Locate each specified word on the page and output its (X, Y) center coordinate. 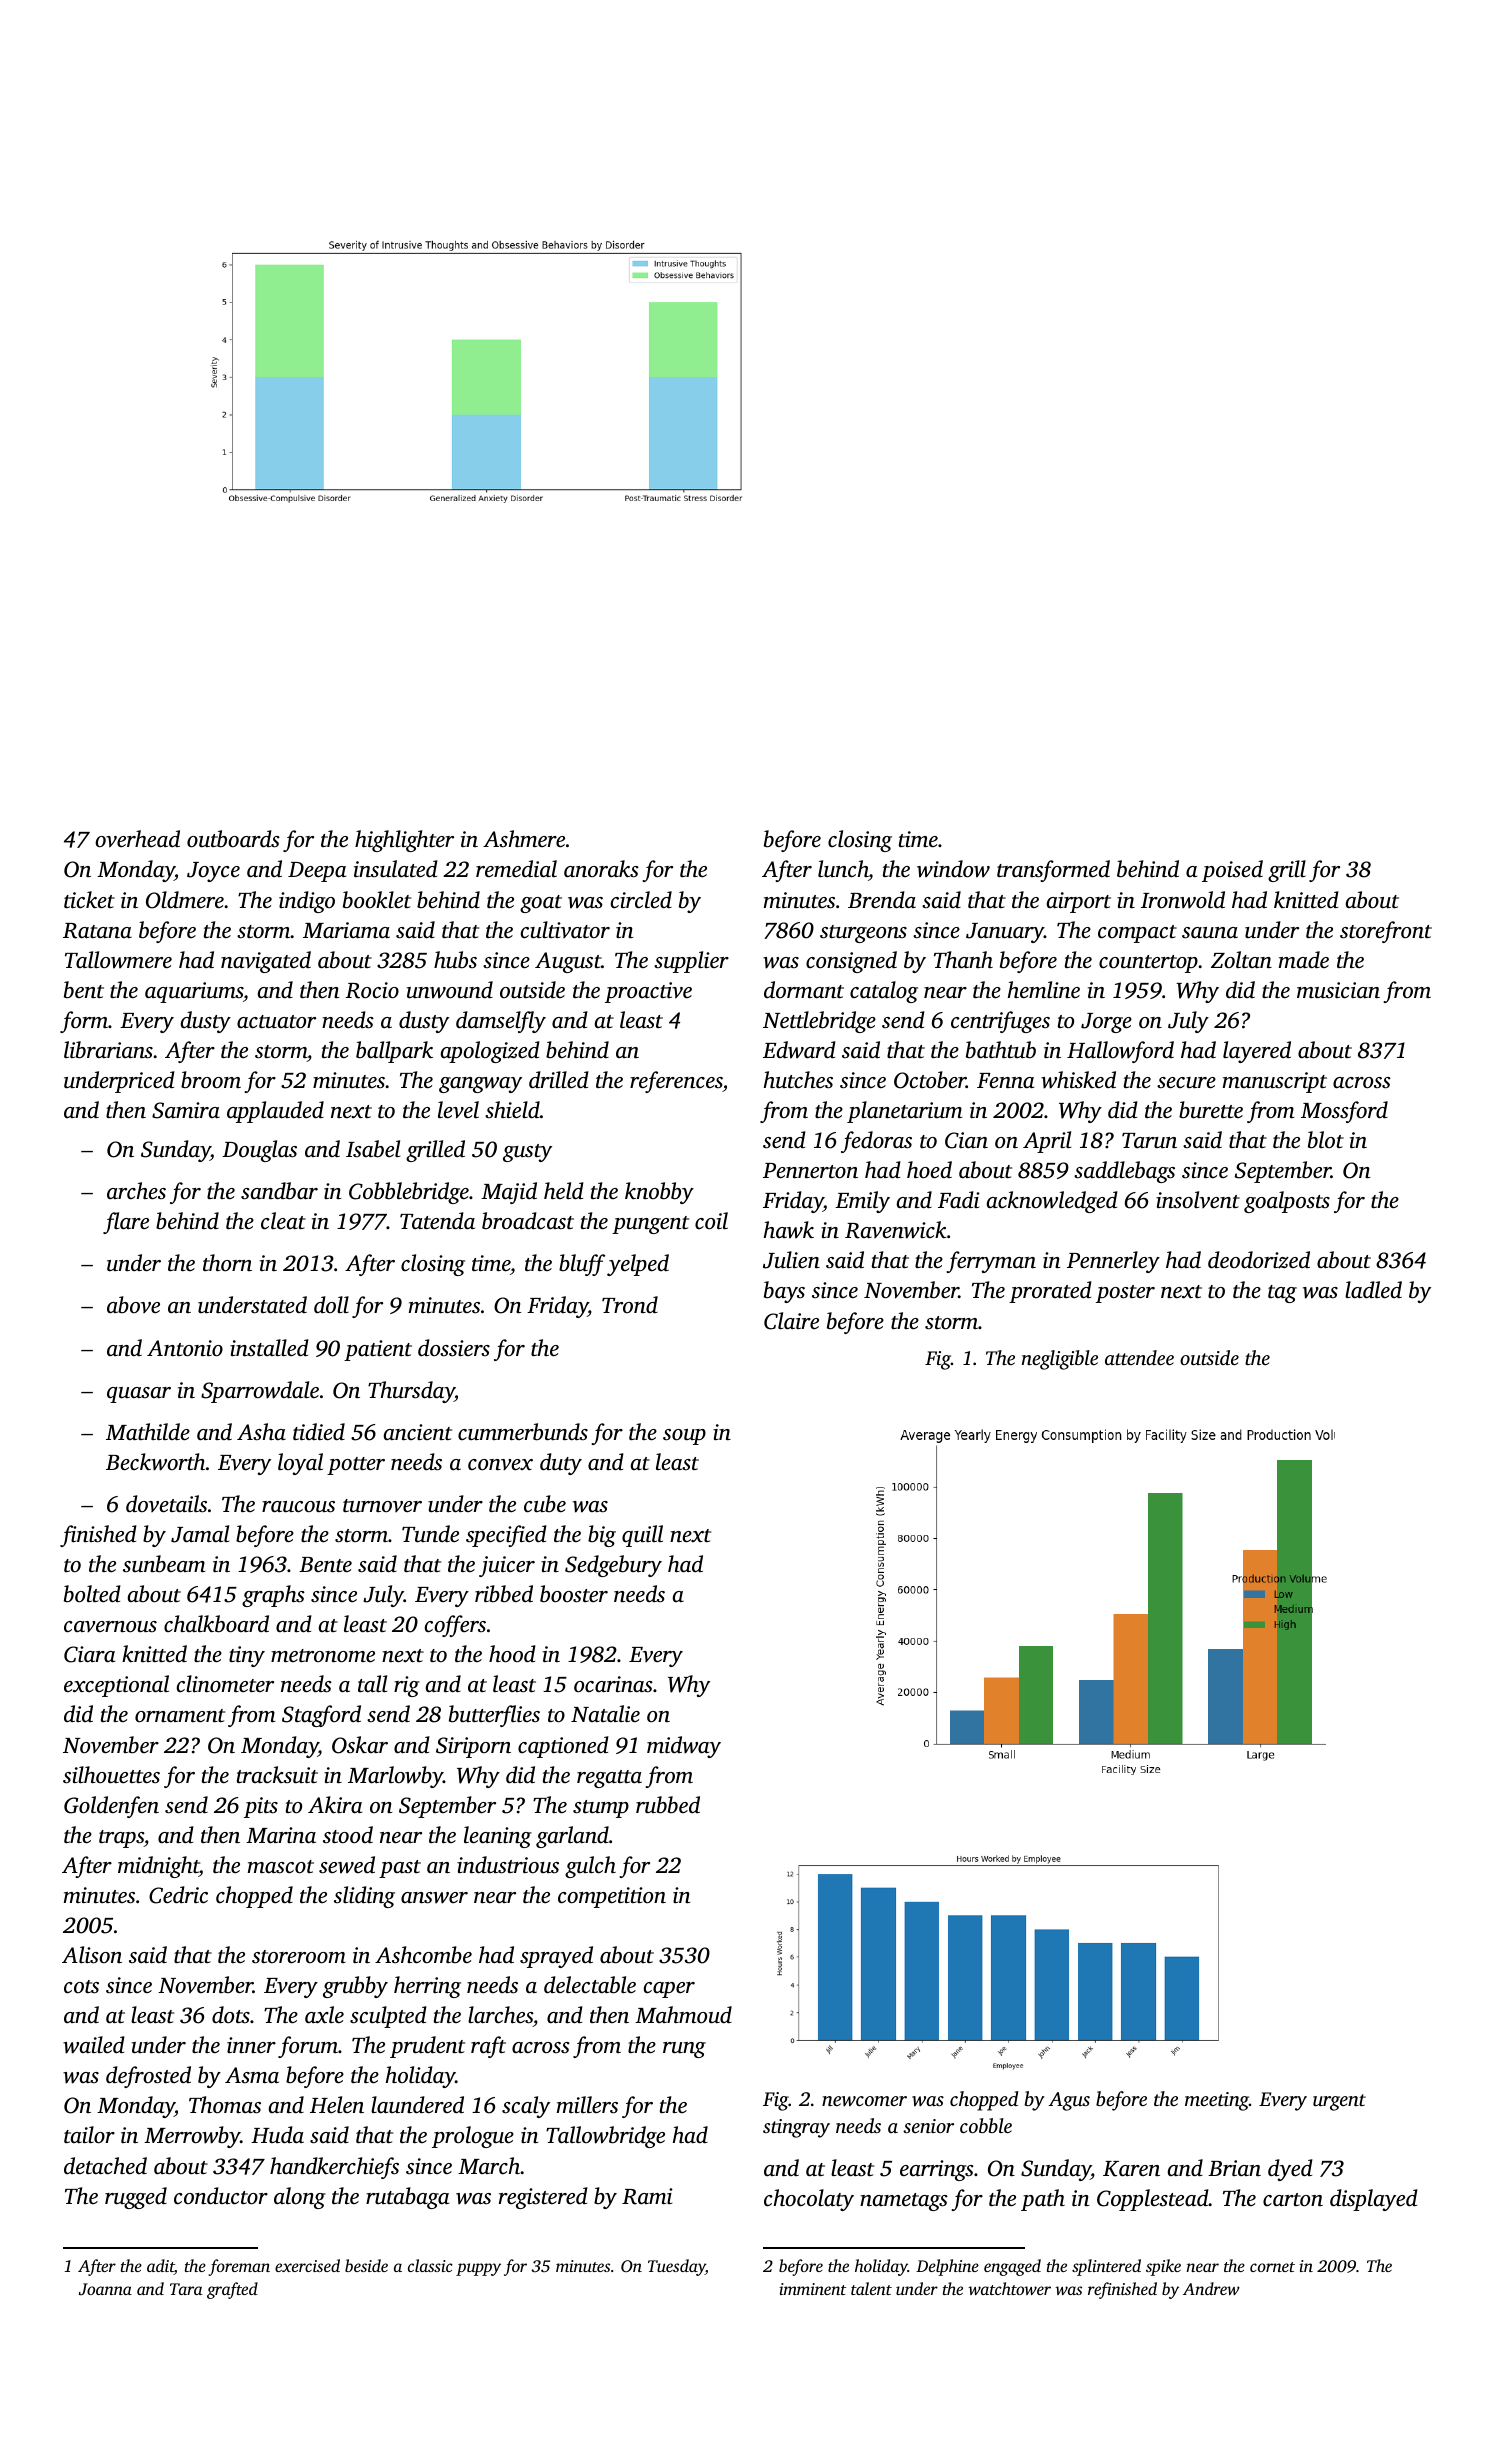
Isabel (373, 1149)
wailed (94, 2045)
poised (1232, 871)
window (953, 869)
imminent (812, 2289)
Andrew (1211, 2288)
